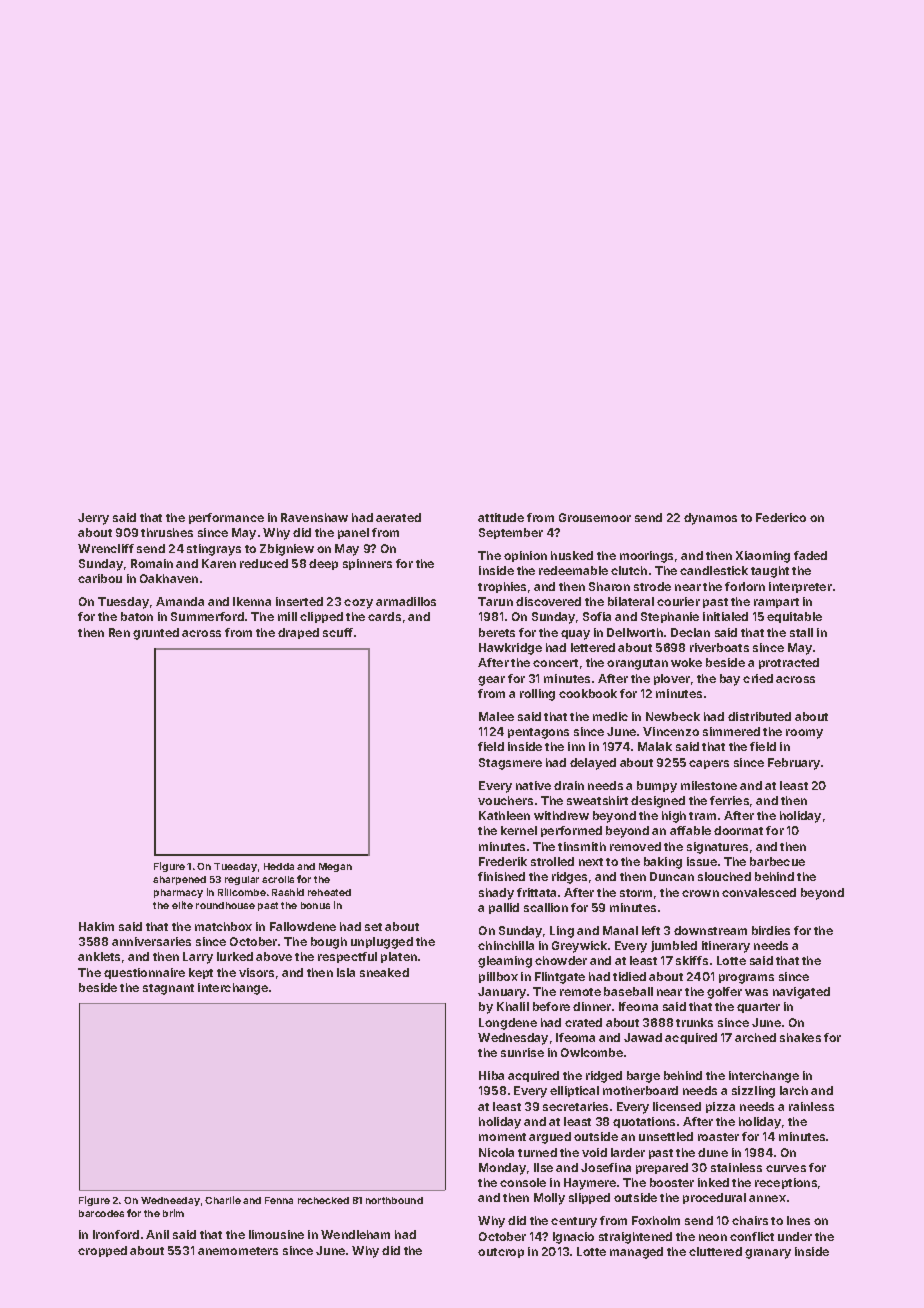 The width and height of the screenshot is (924, 1308). Describe the element at coordinates (768, 1254) in the screenshot. I see `granary` at that location.
